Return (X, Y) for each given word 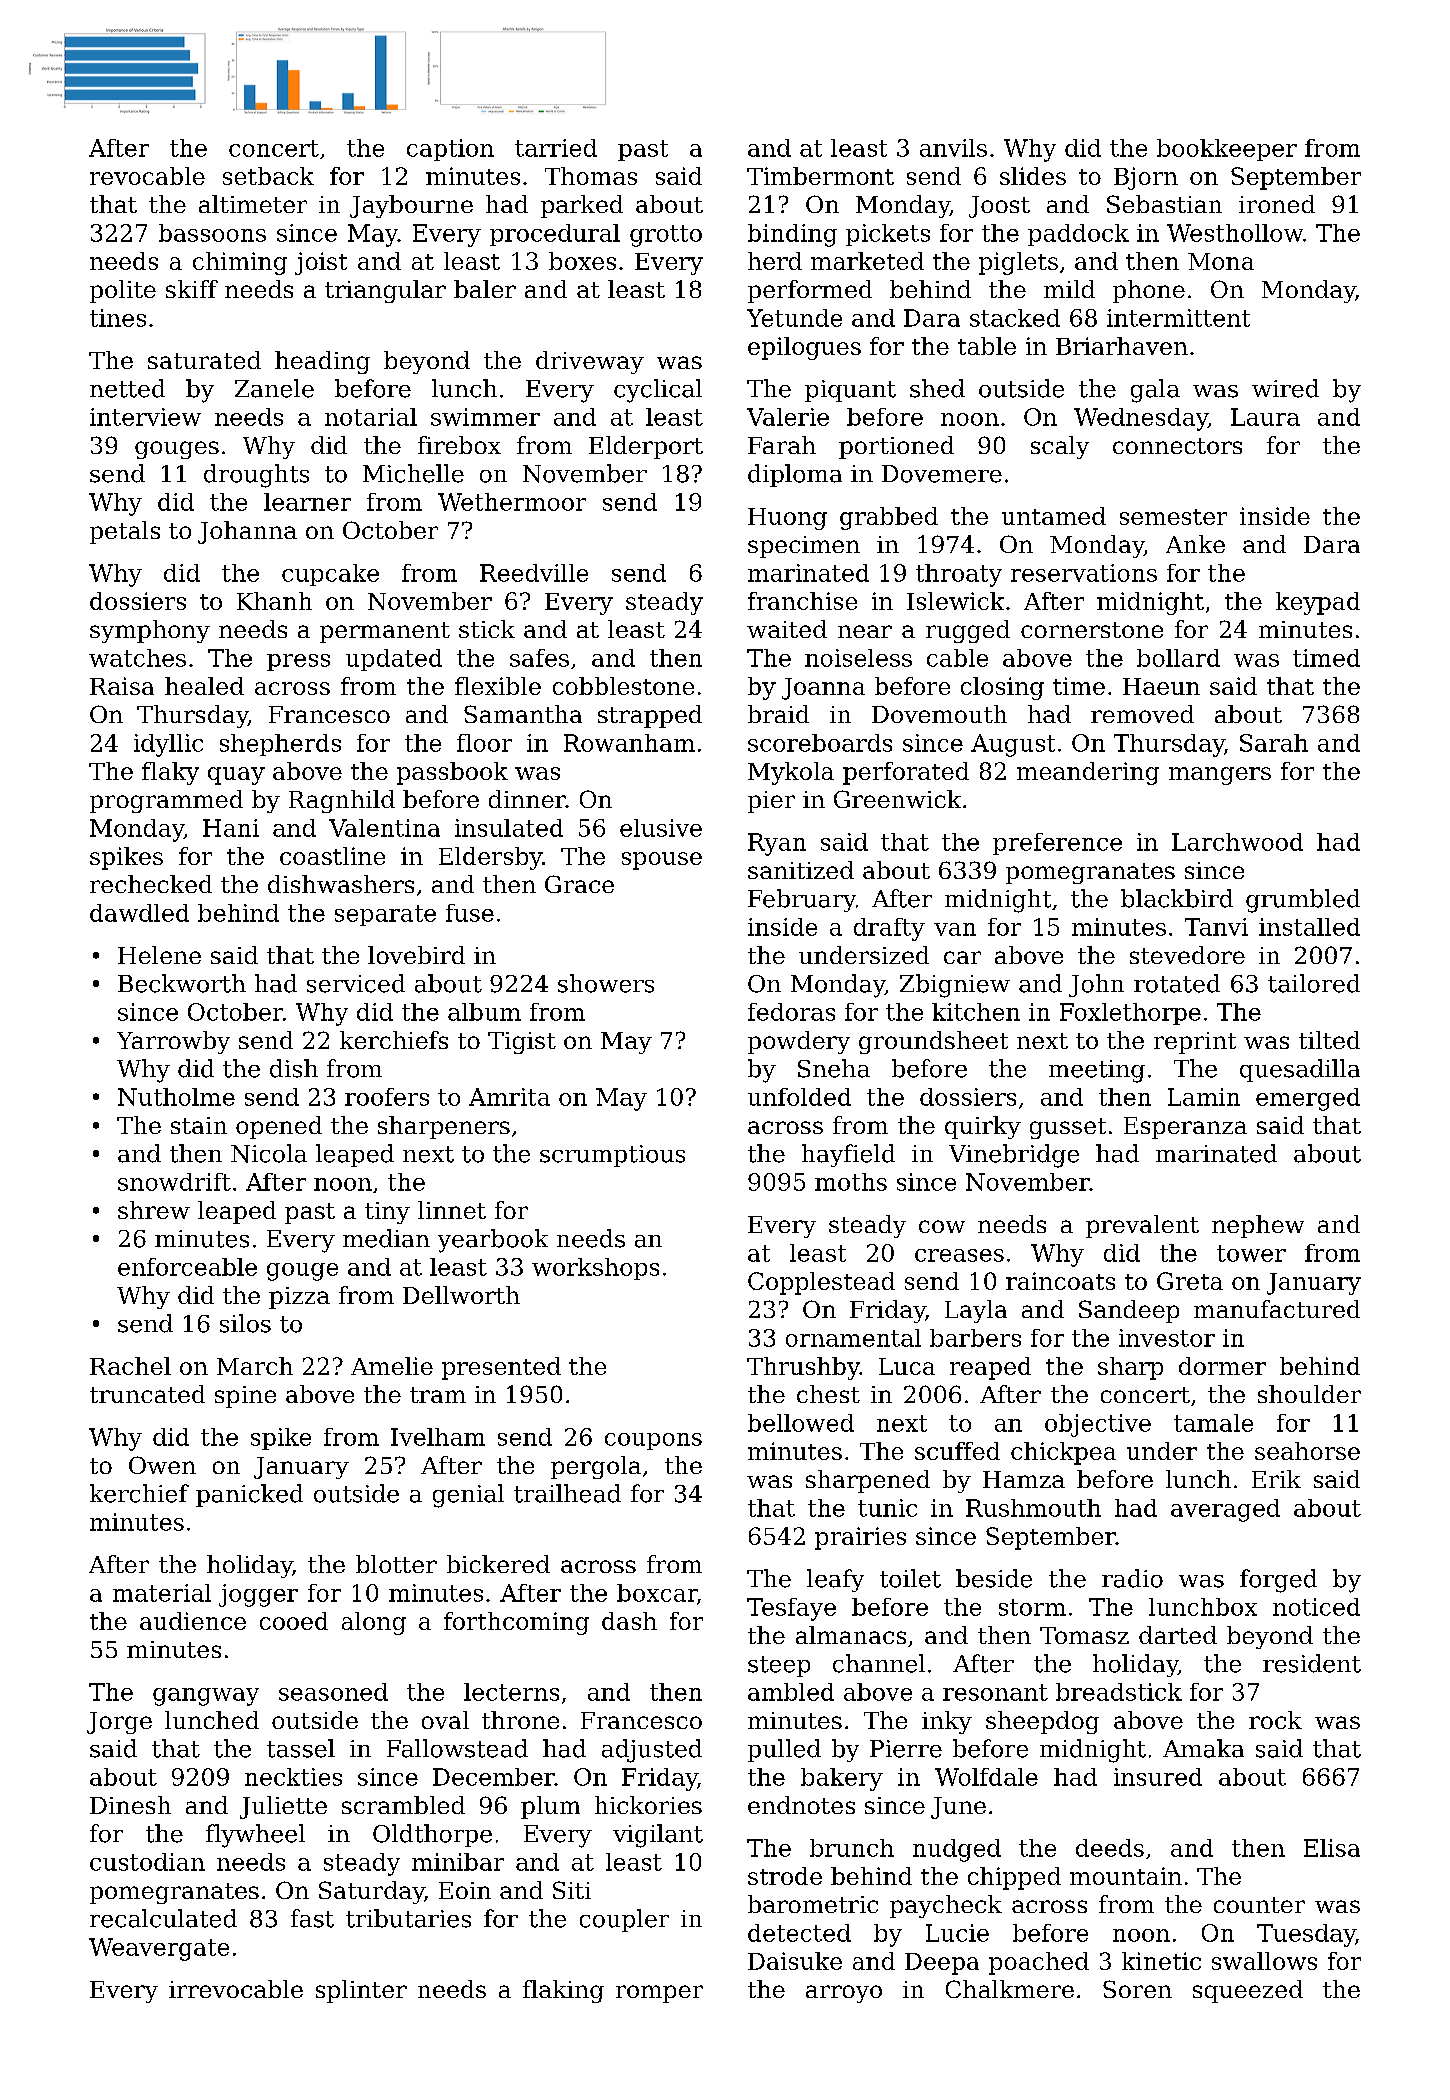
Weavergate (159, 1949)
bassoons (212, 233)
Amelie (392, 1366)
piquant (850, 391)
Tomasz (1084, 1635)
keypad (1318, 603)
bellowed (801, 1423)
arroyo (844, 1994)
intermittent (1178, 318)
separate (385, 915)
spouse (662, 861)
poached (1039, 1963)
